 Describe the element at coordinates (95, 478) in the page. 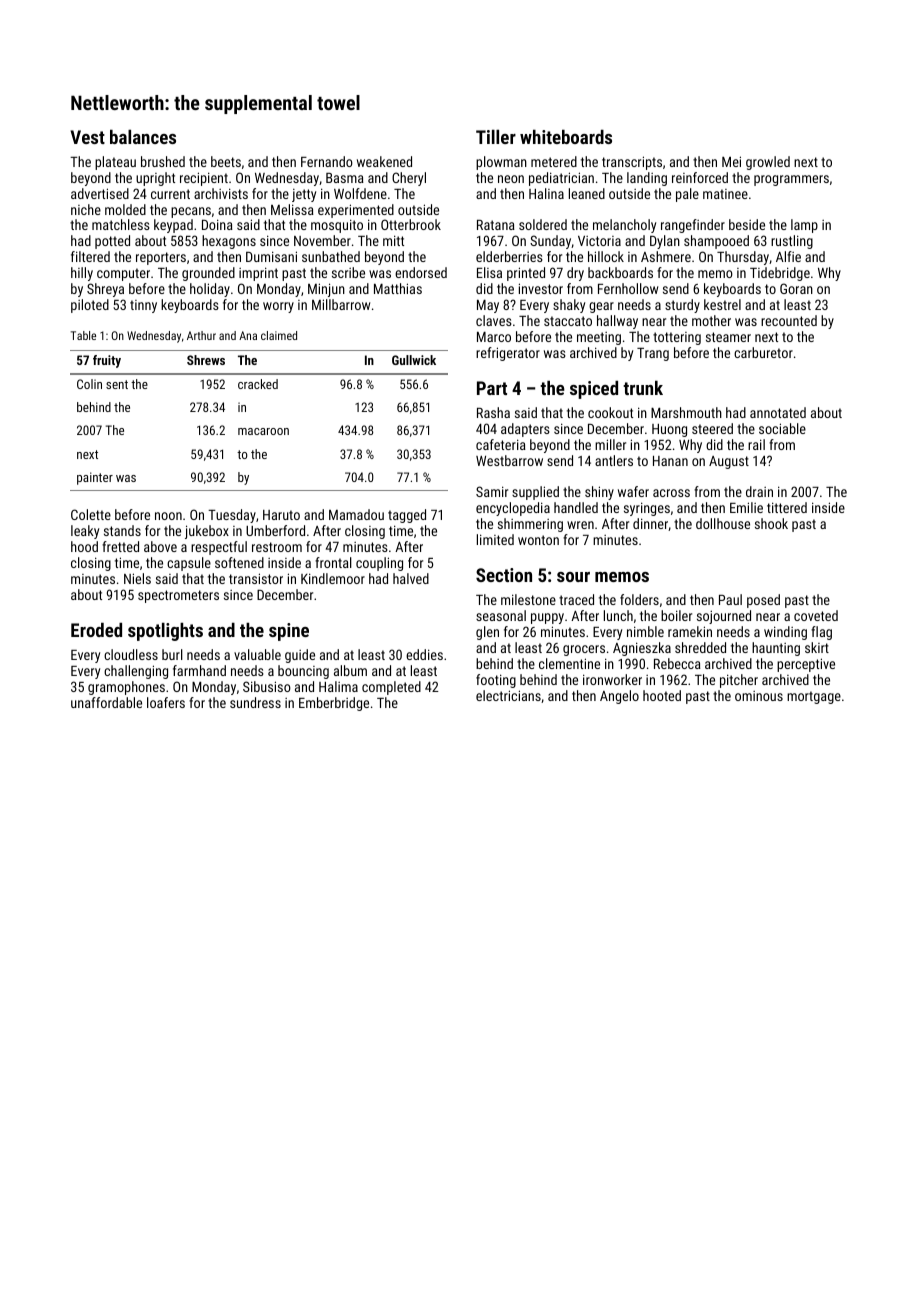

I see `painter` at that location.
